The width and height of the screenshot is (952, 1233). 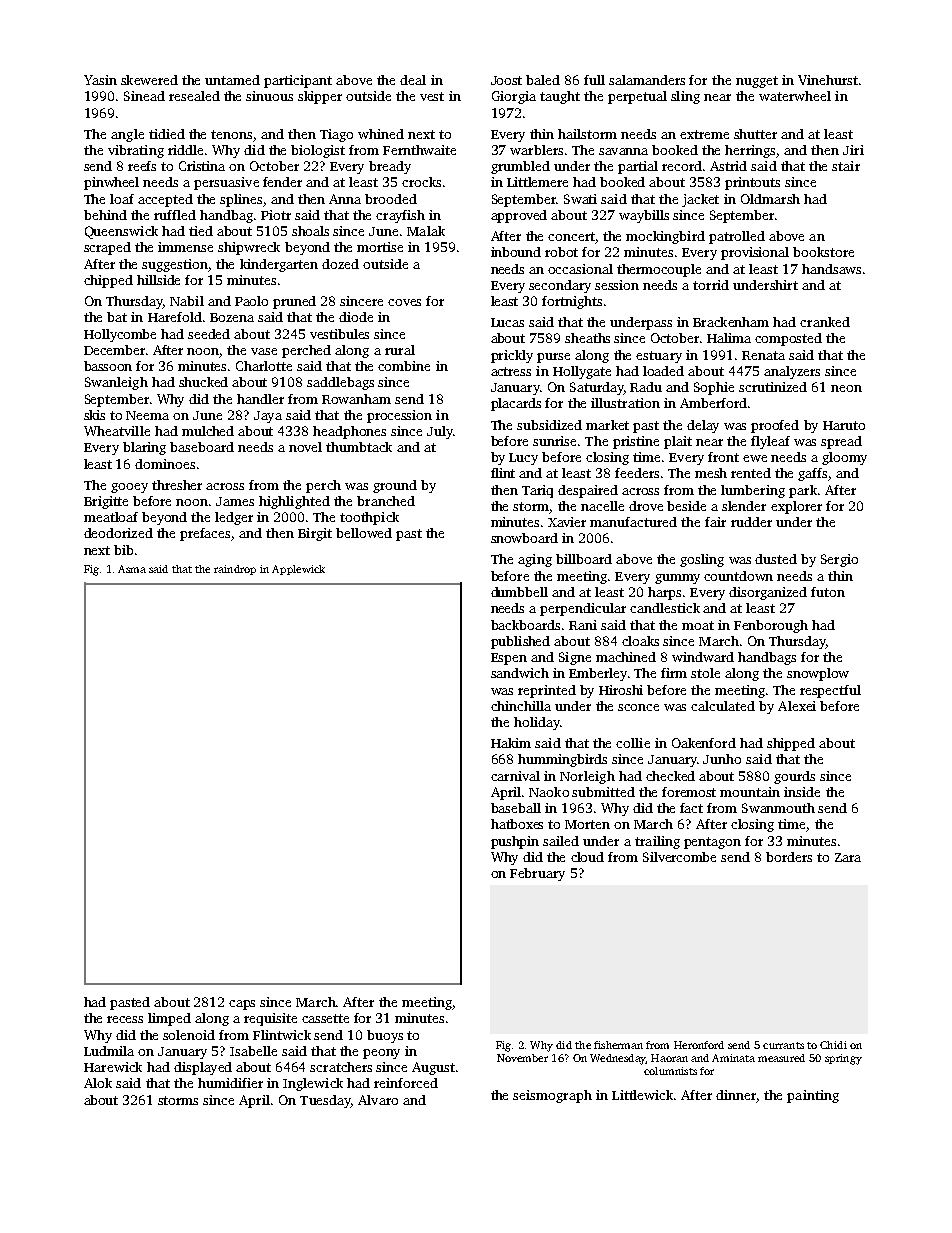 What do you see at coordinates (757, 82) in the screenshot?
I see `nugget` at bounding box center [757, 82].
